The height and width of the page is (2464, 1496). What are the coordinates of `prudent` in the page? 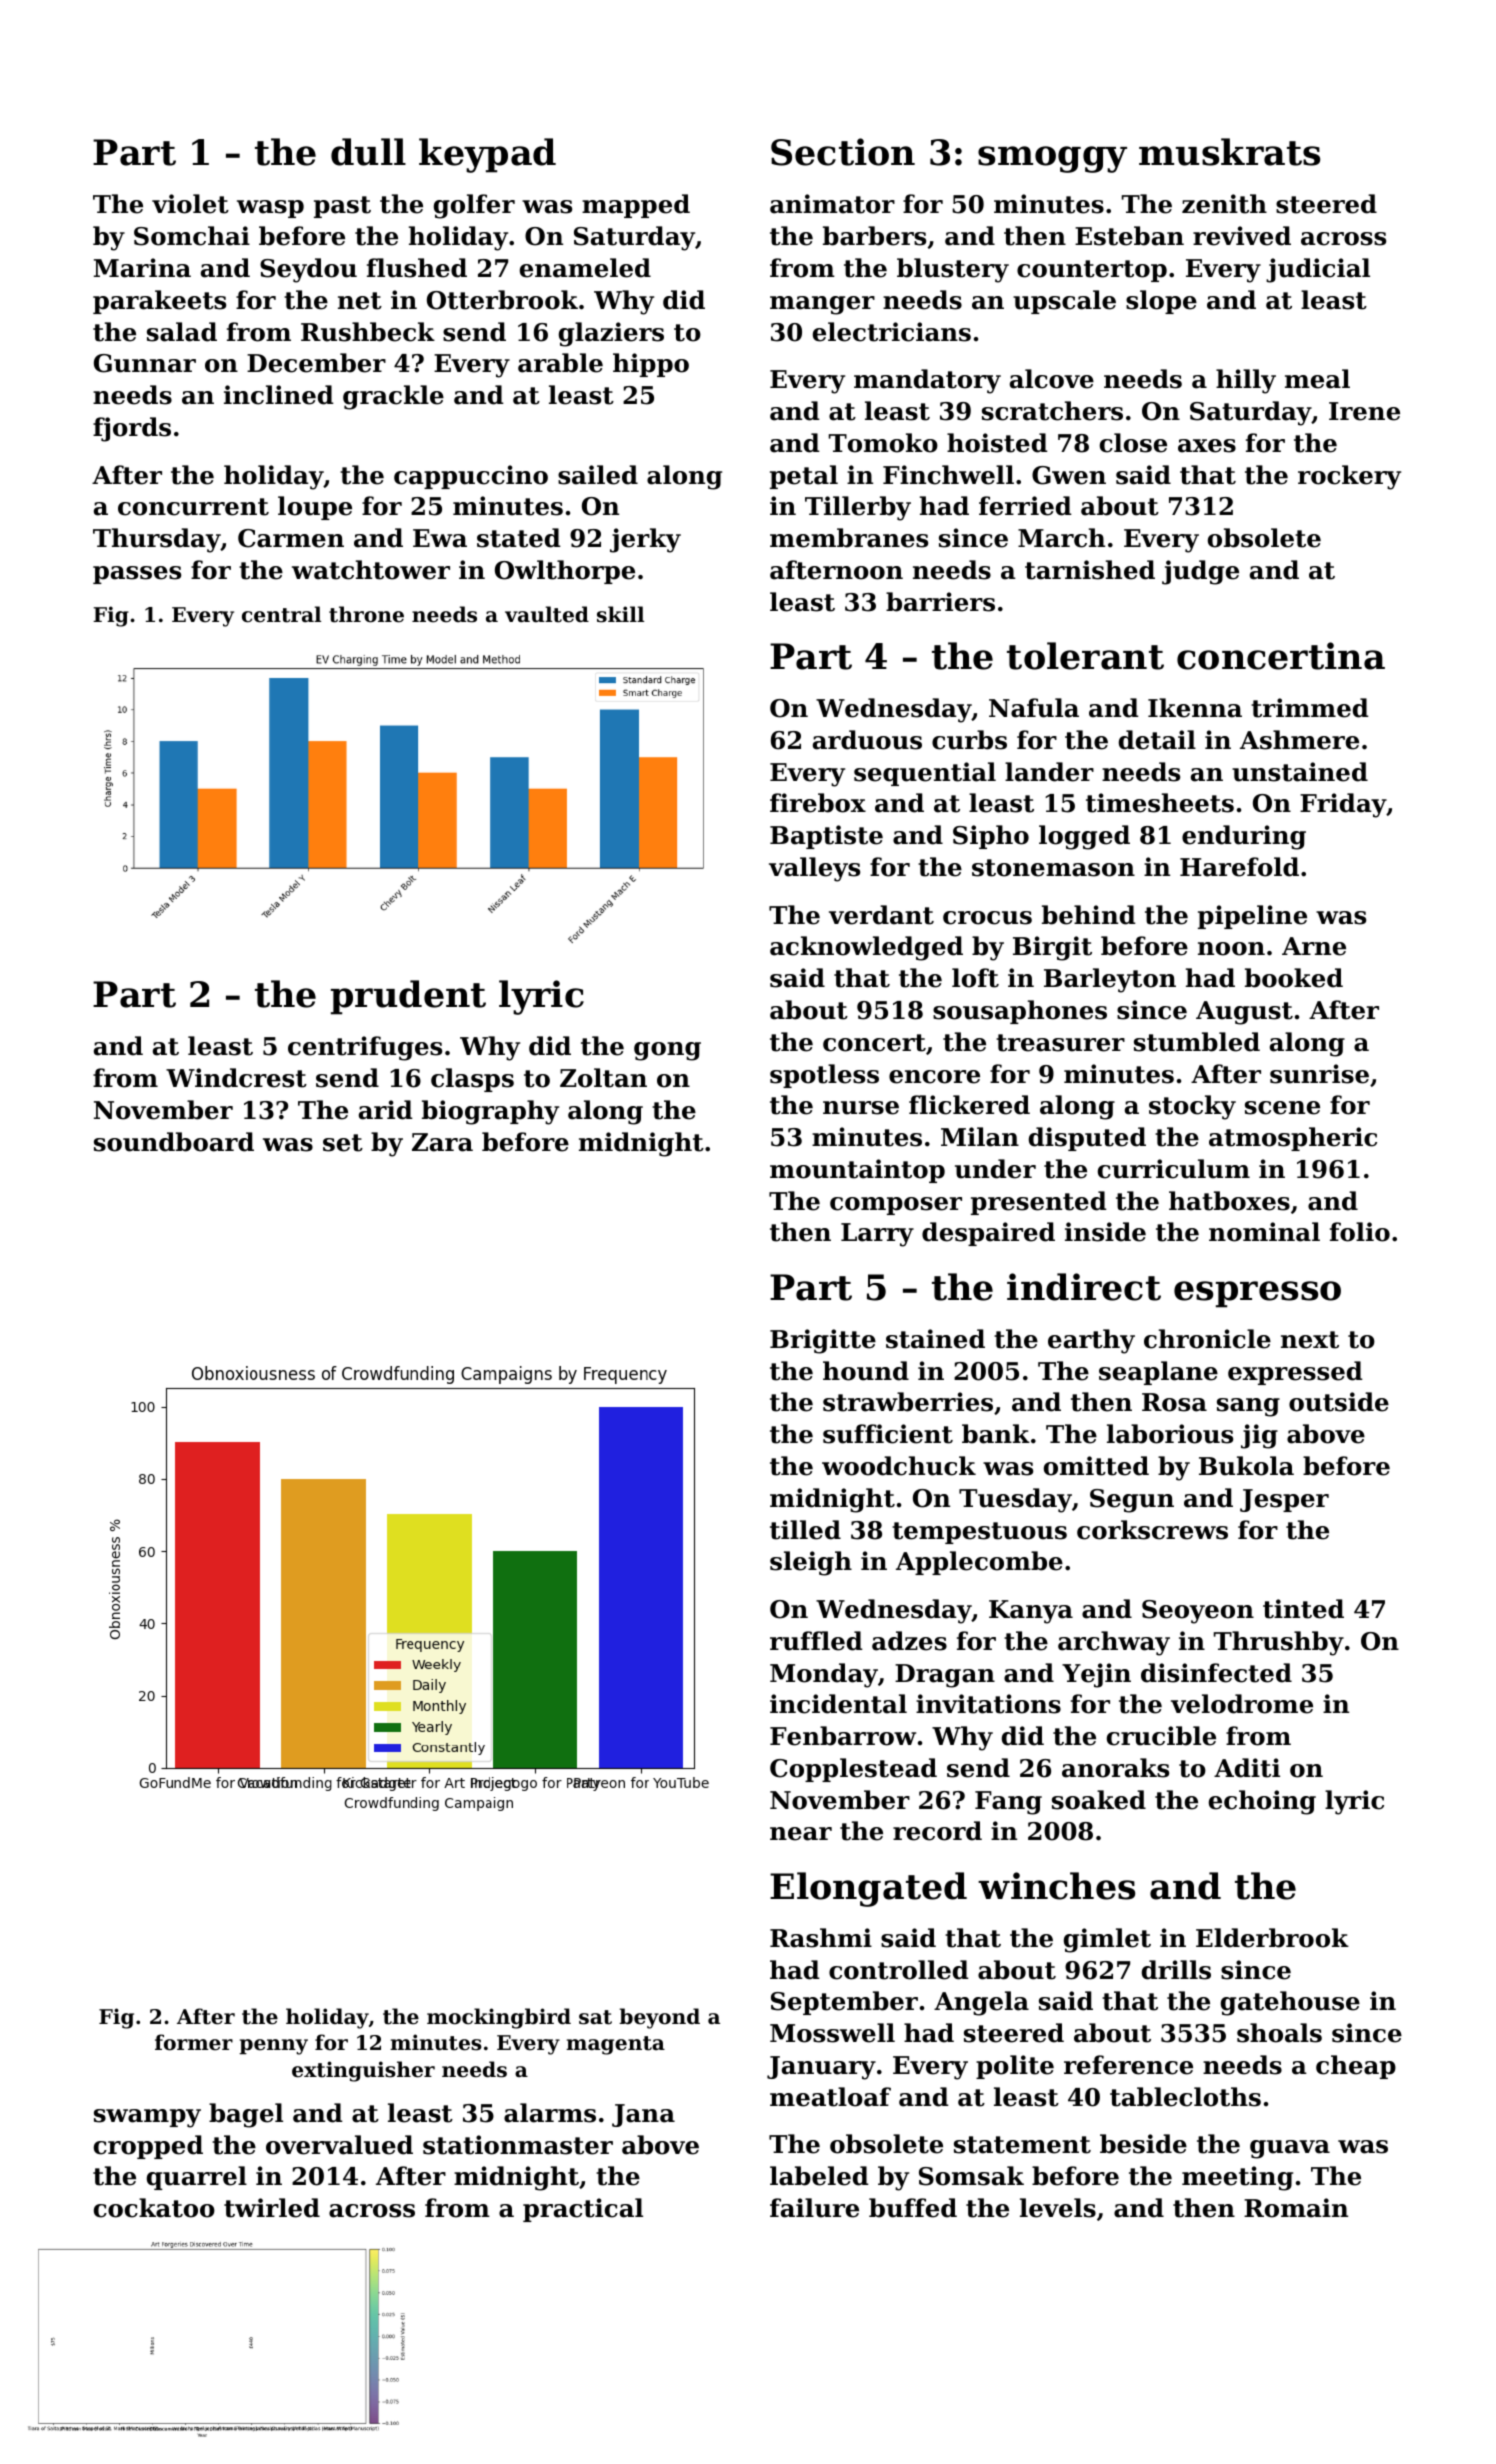 It's located at (408, 997).
